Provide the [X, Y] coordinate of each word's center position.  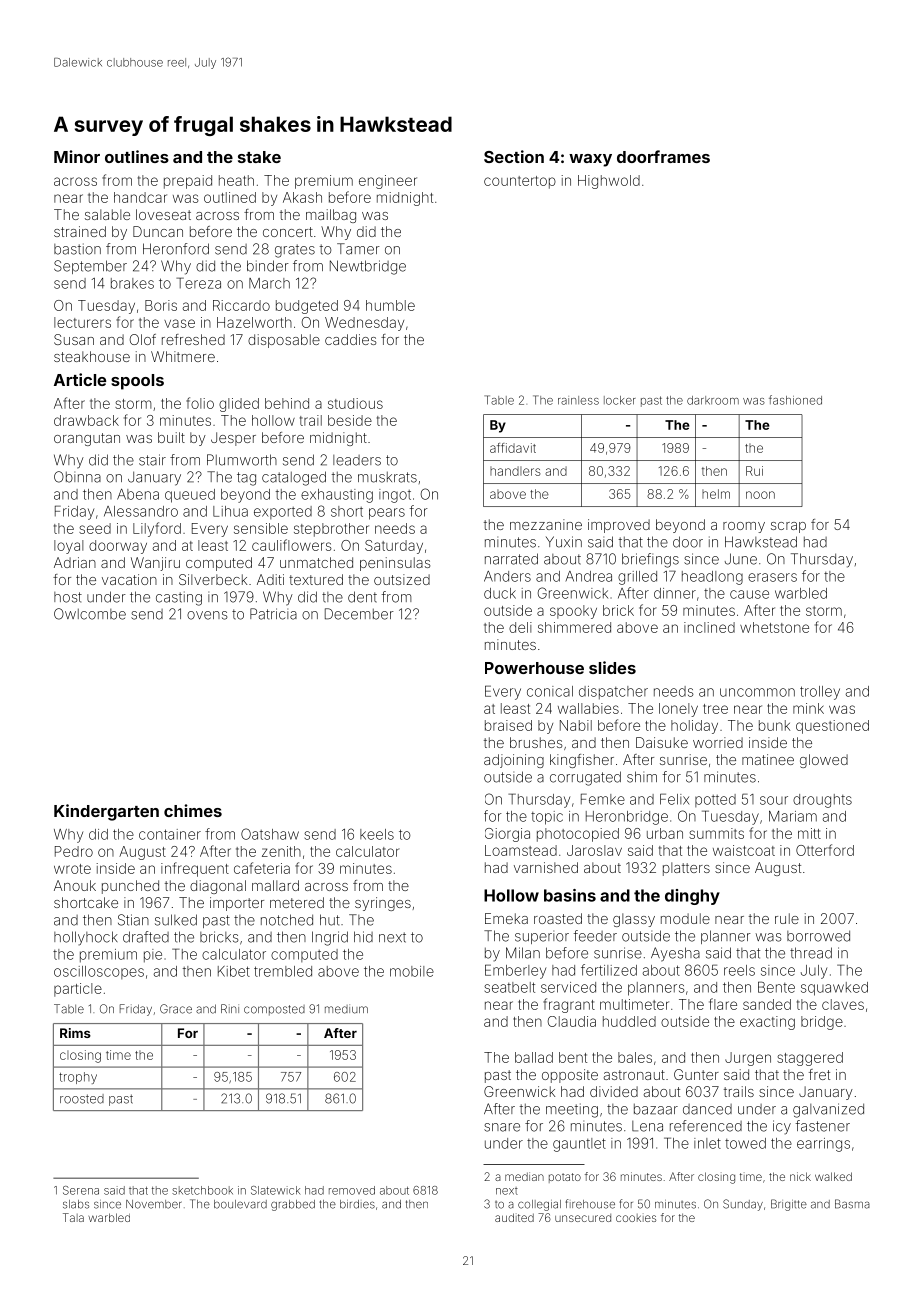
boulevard [240, 1204]
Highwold [609, 182]
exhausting [337, 496]
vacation [129, 579]
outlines [137, 156]
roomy [744, 527]
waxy [590, 160]
